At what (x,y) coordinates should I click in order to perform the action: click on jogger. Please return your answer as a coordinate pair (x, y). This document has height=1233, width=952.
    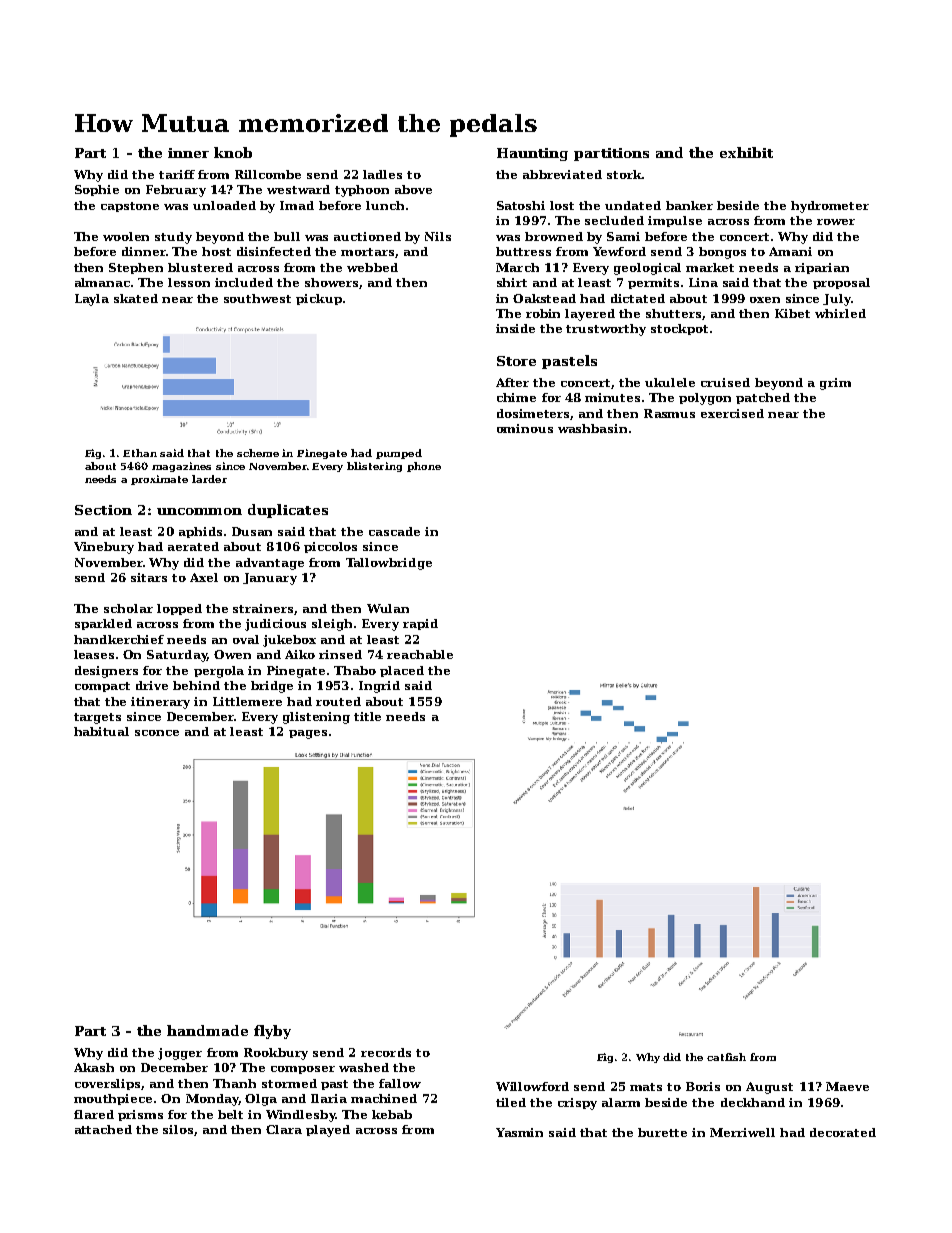
    Looking at the image, I should click on (180, 1054).
